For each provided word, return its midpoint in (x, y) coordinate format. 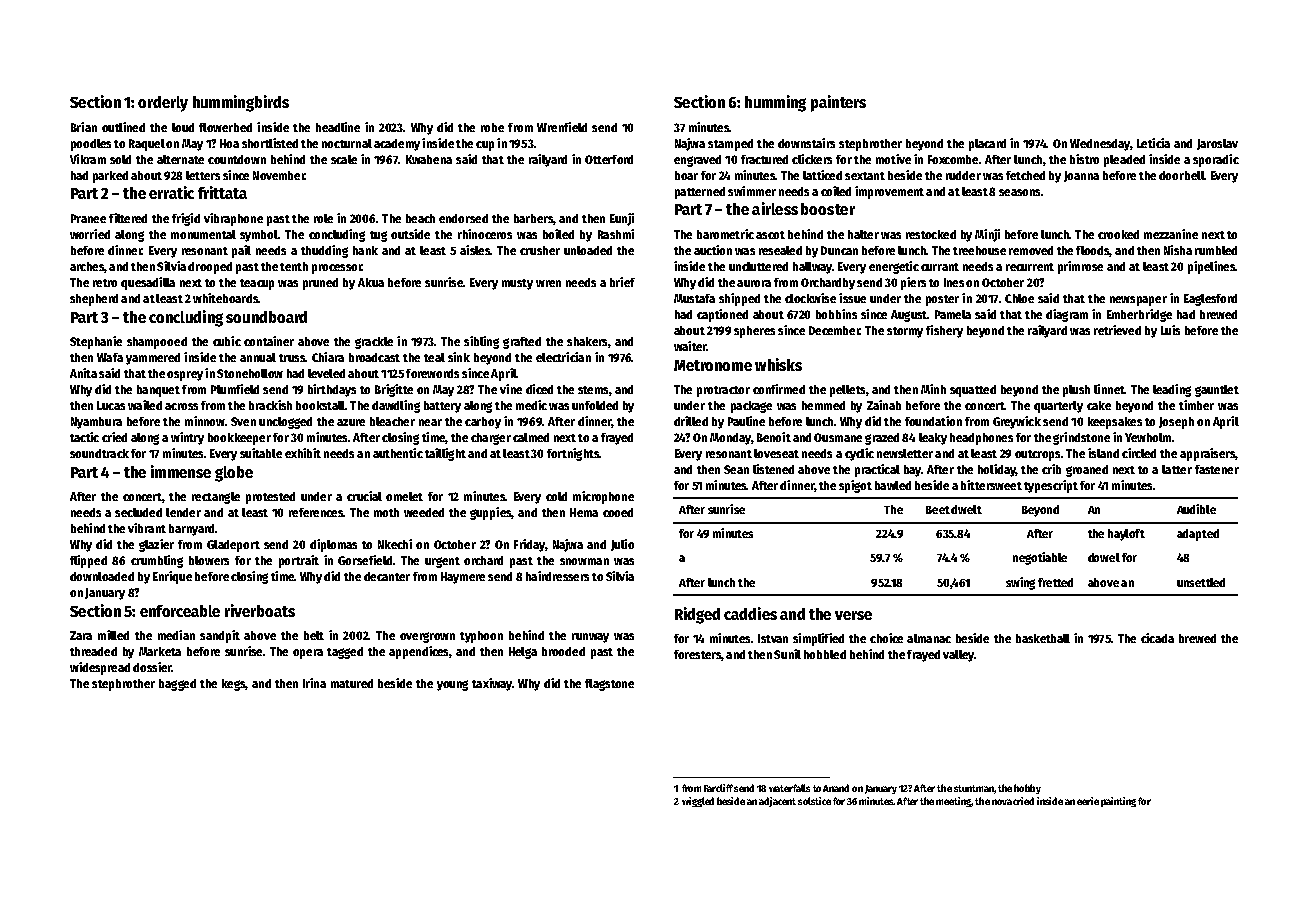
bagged (177, 685)
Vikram (88, 159)
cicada (1157, 638)
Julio (622, 545)
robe (492, 127)
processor (337, 269)
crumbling (157, 561)
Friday (529, 545)
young (452, 685)
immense (181, 471)
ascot (770, 235)
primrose (1080, 267)
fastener (1217, 469)
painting (1118, 802)
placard (987, 145)
